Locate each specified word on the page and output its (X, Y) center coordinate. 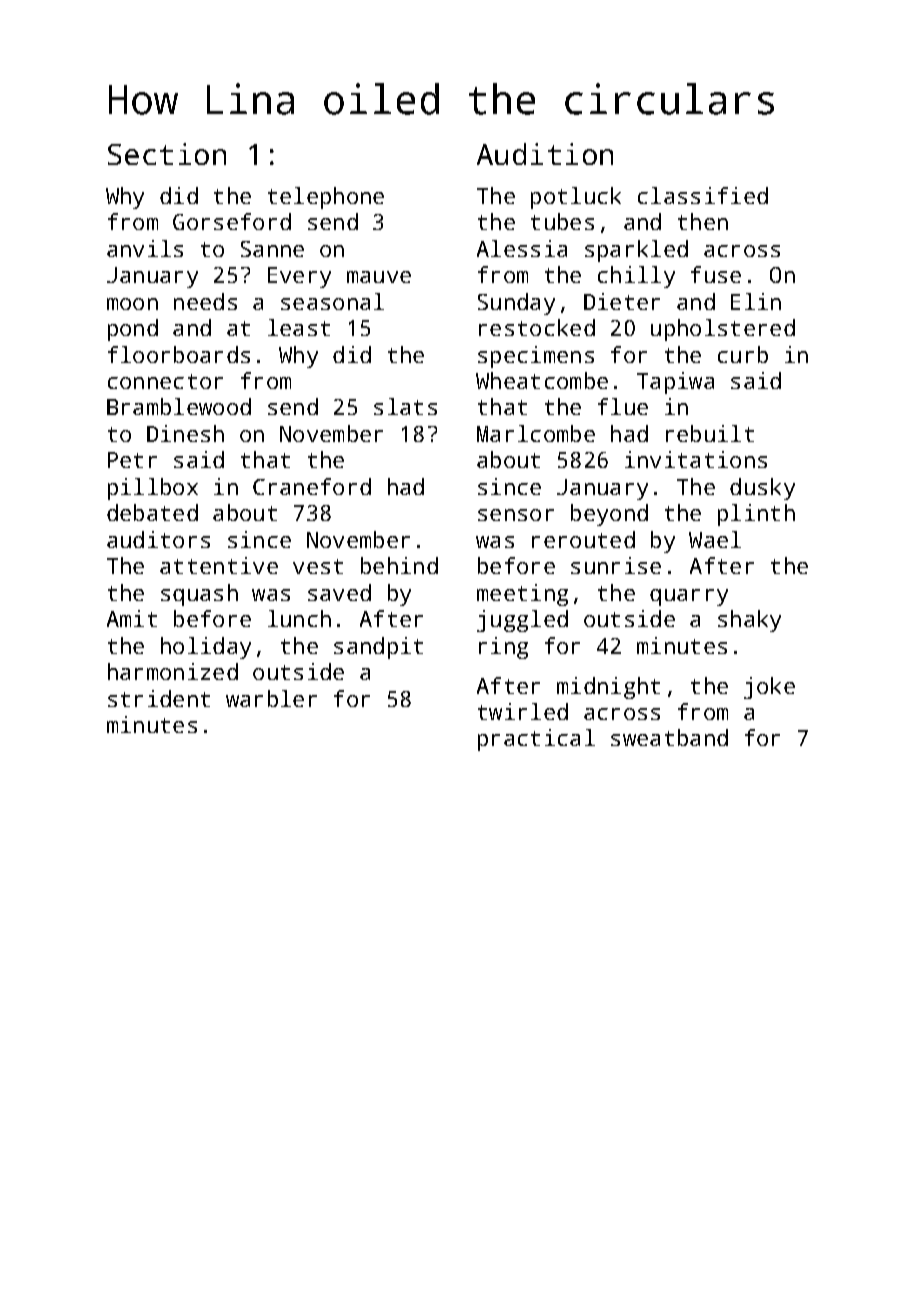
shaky (749, 621)
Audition (545, 154)
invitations (696, 459)
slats (405, 406)
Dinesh (185, 433)
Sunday (516, 304)
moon (132, 304)
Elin (756, 301)
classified (703, 195)
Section (167, 154)
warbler (271, 698)
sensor (516, 515)
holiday (206, 648)
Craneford (312, 486)
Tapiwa (675, 383)
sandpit (378, 648)
